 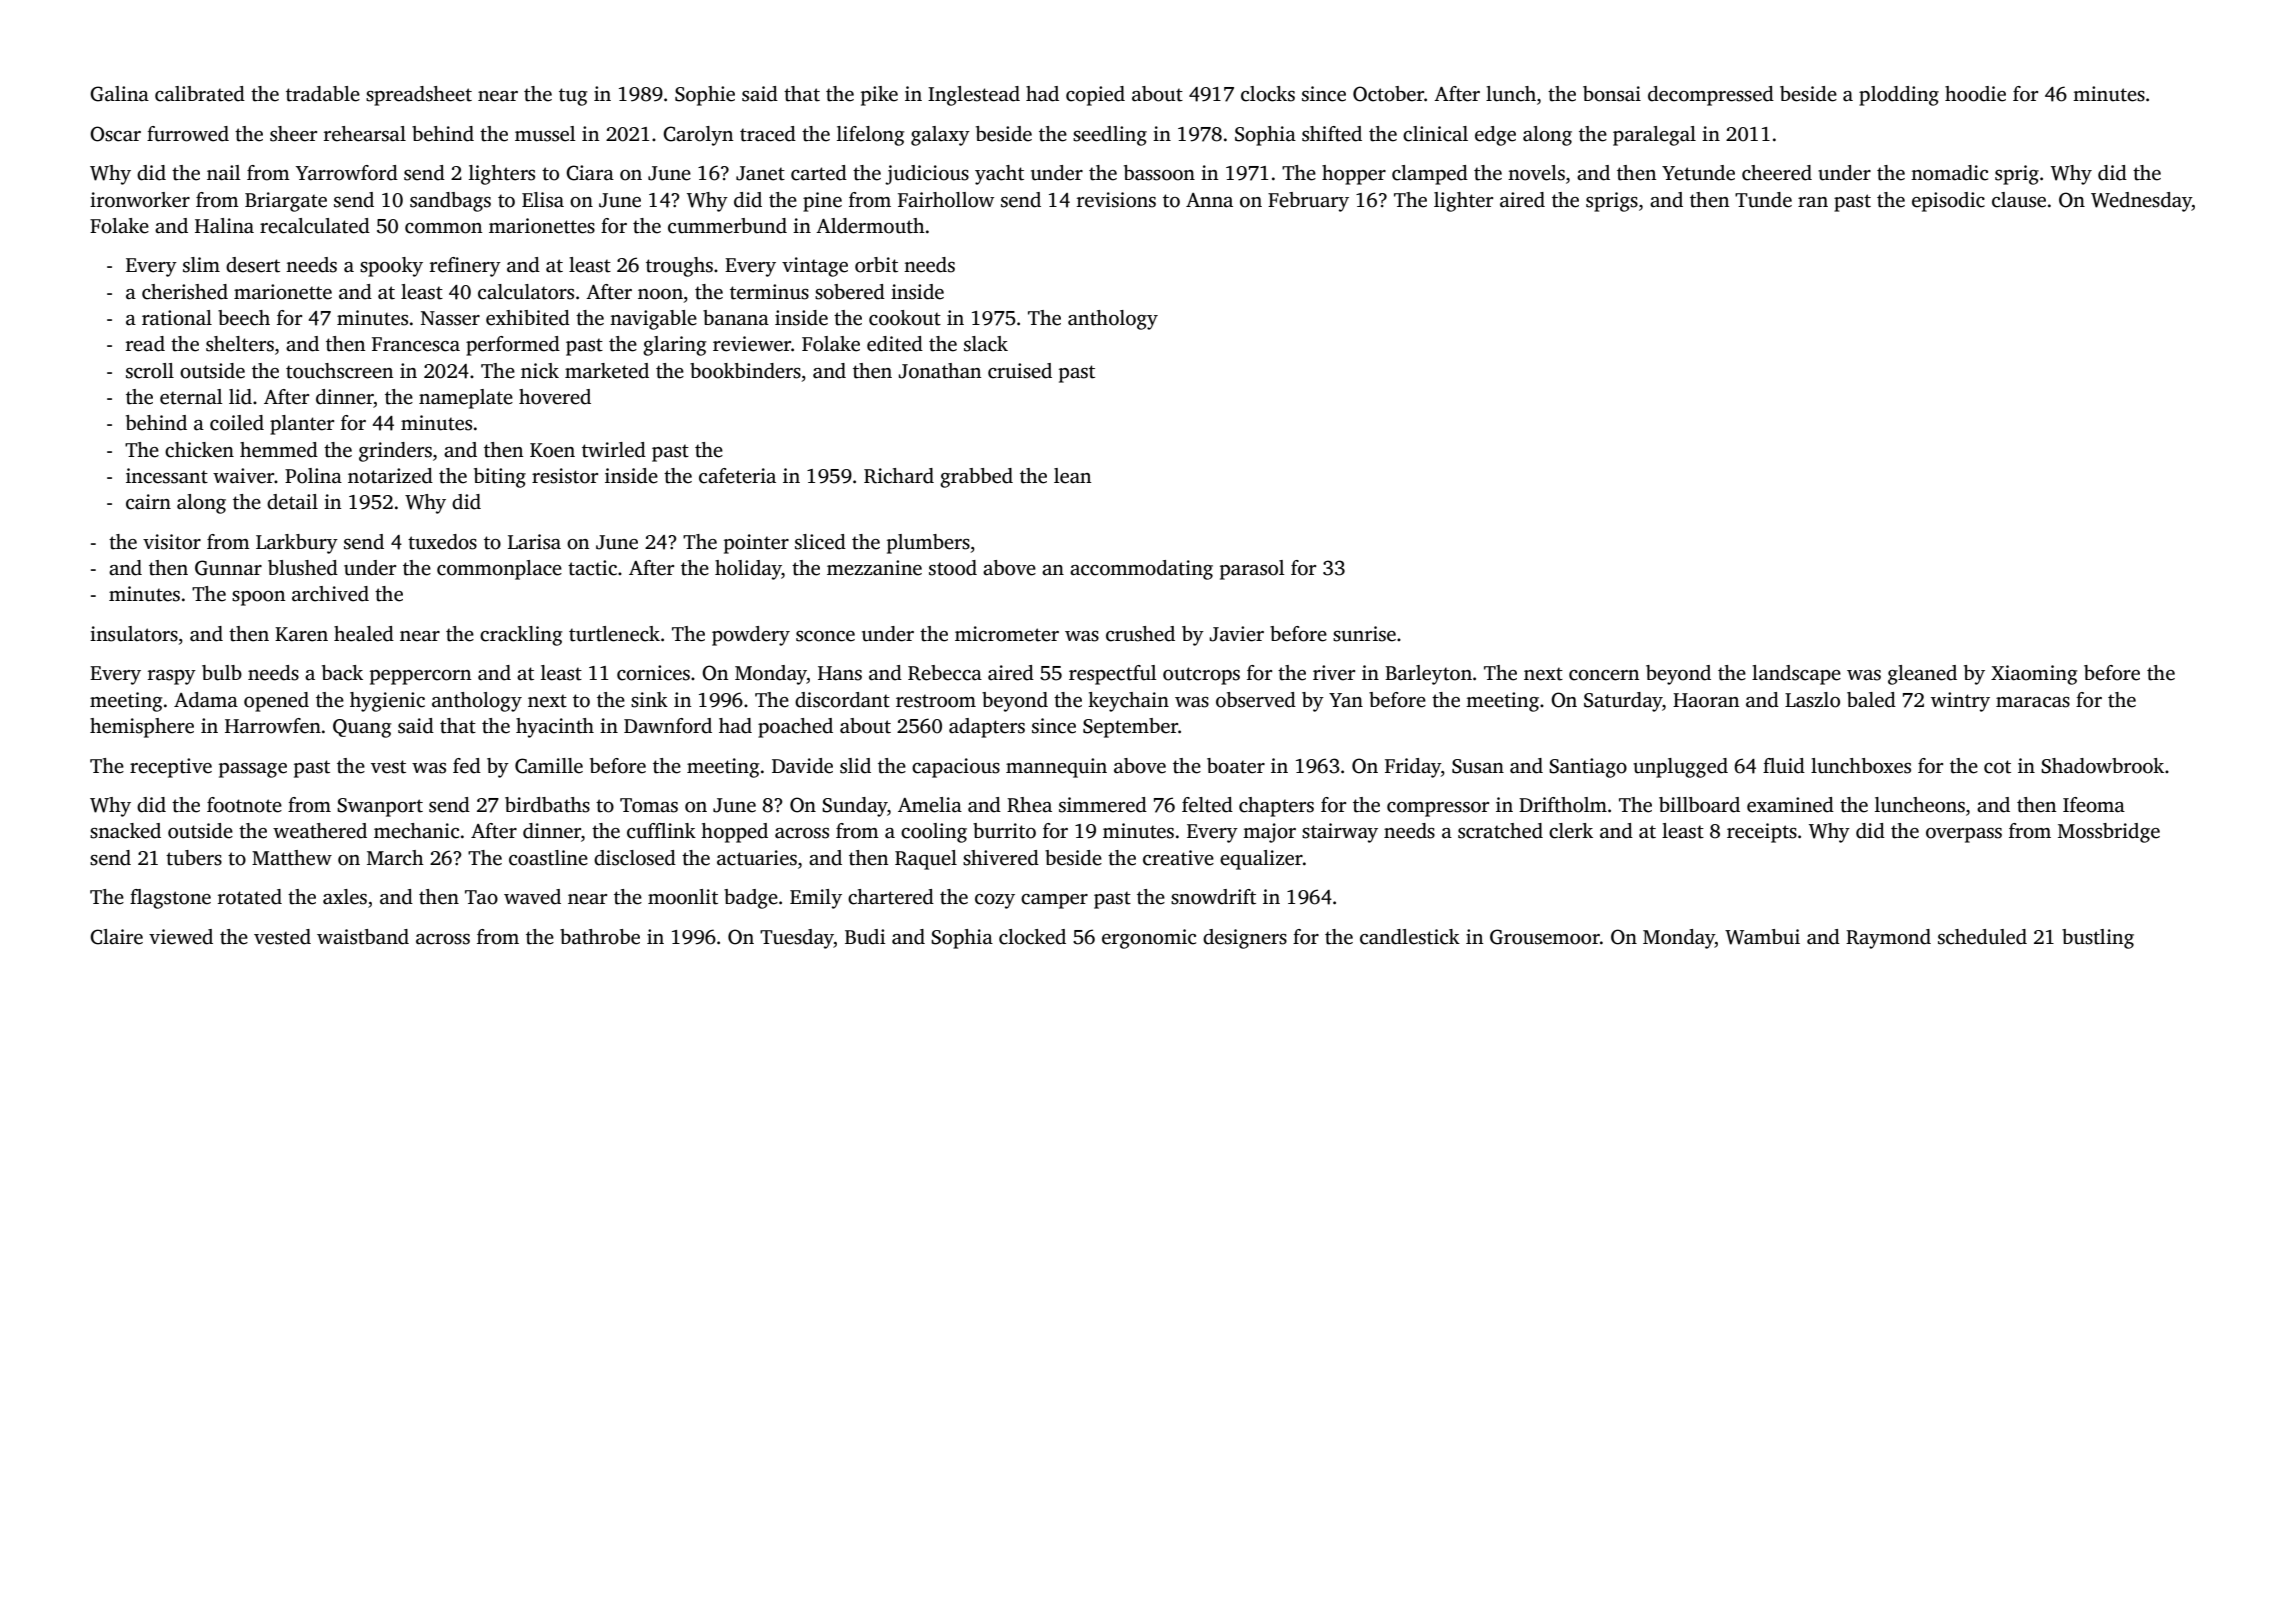 I want to click on Fairhollow, so click(x=946, y=200).
